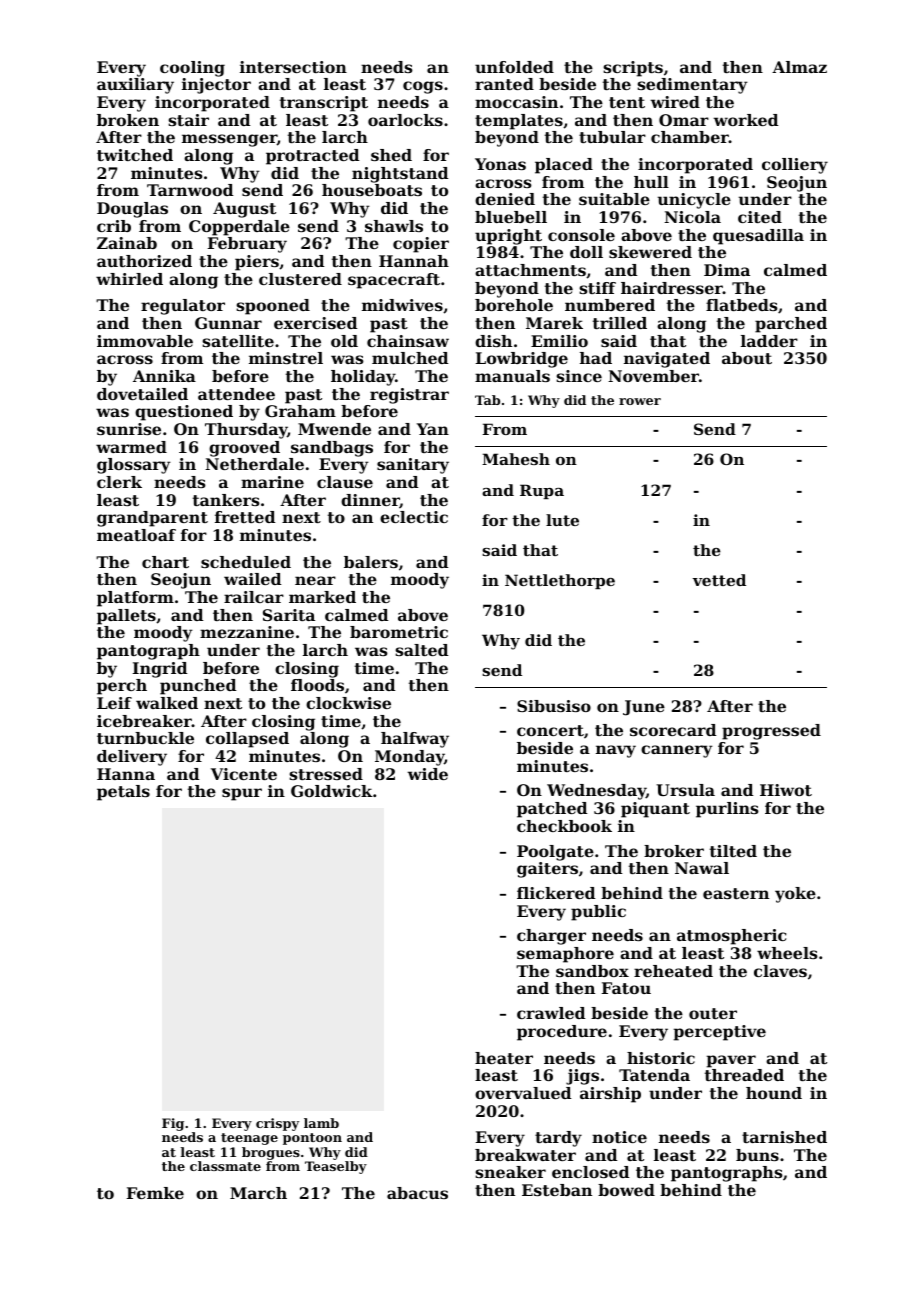 The width and height of the screenshot is (924, 1308). I want to click on quesadilla, so click(758, 237).
